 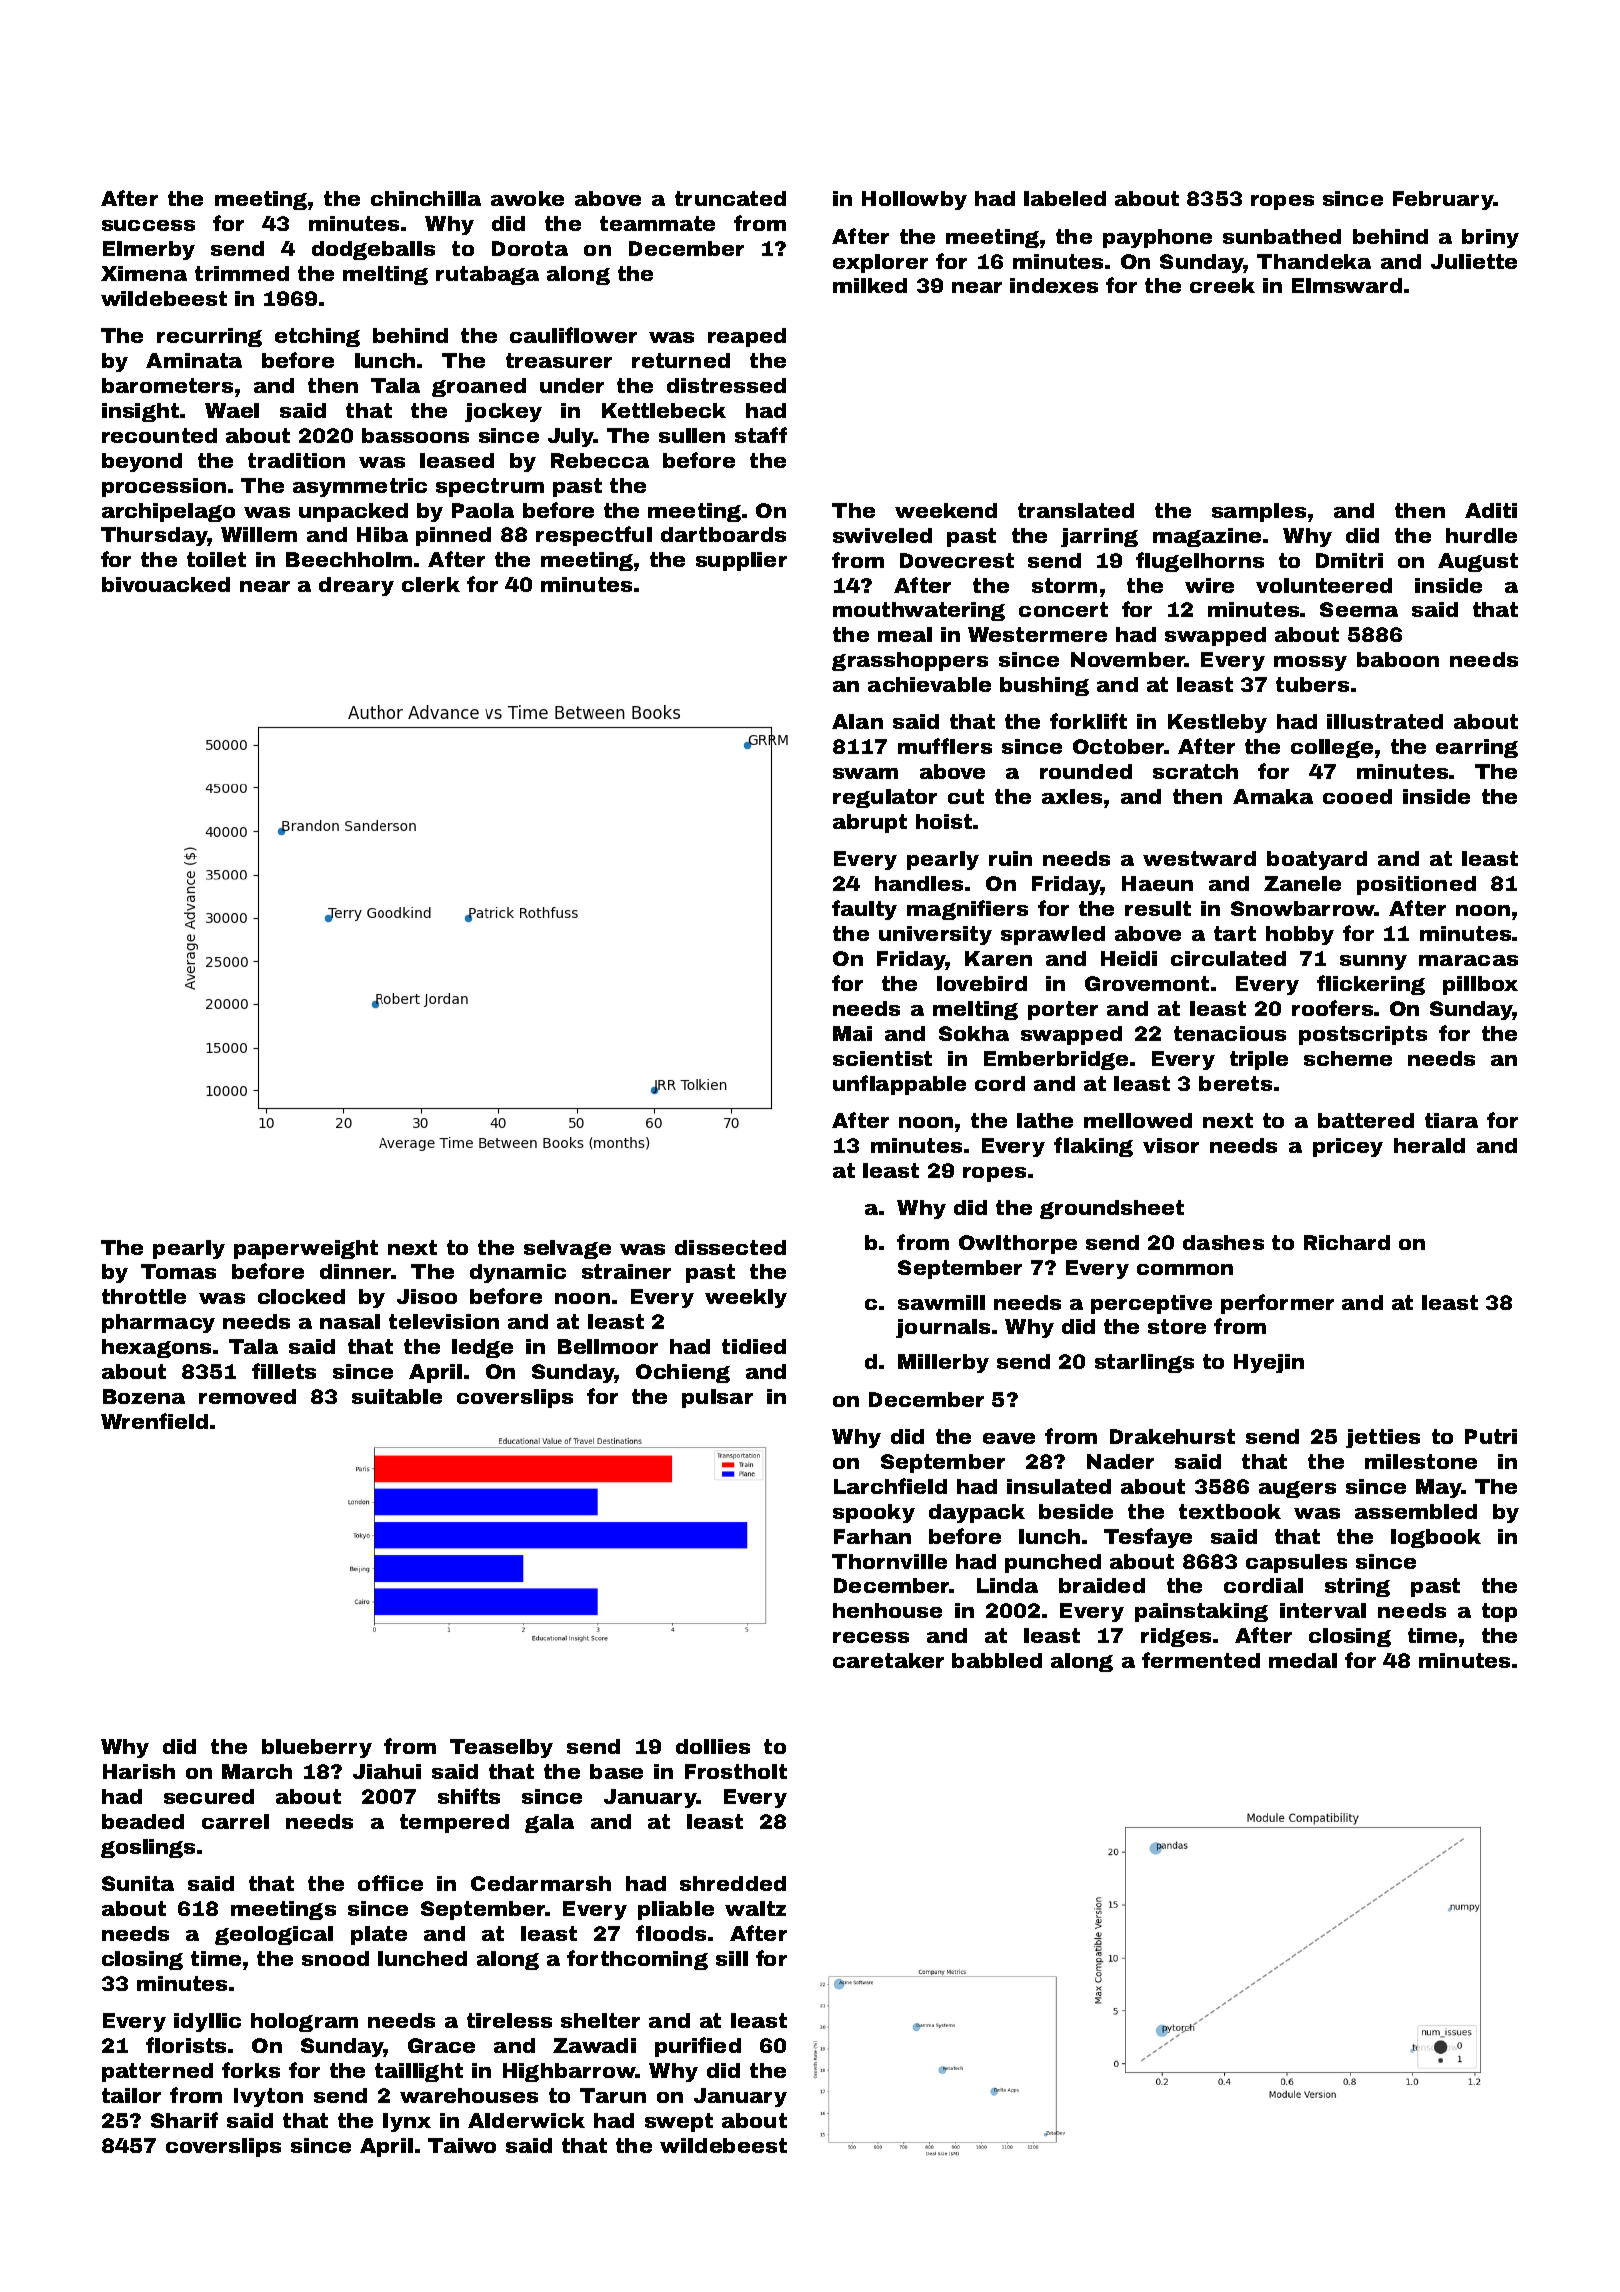 What do you see at coordinates (148, 225) in the screenshot?
I see `success` at bounding box center [148, 225].
